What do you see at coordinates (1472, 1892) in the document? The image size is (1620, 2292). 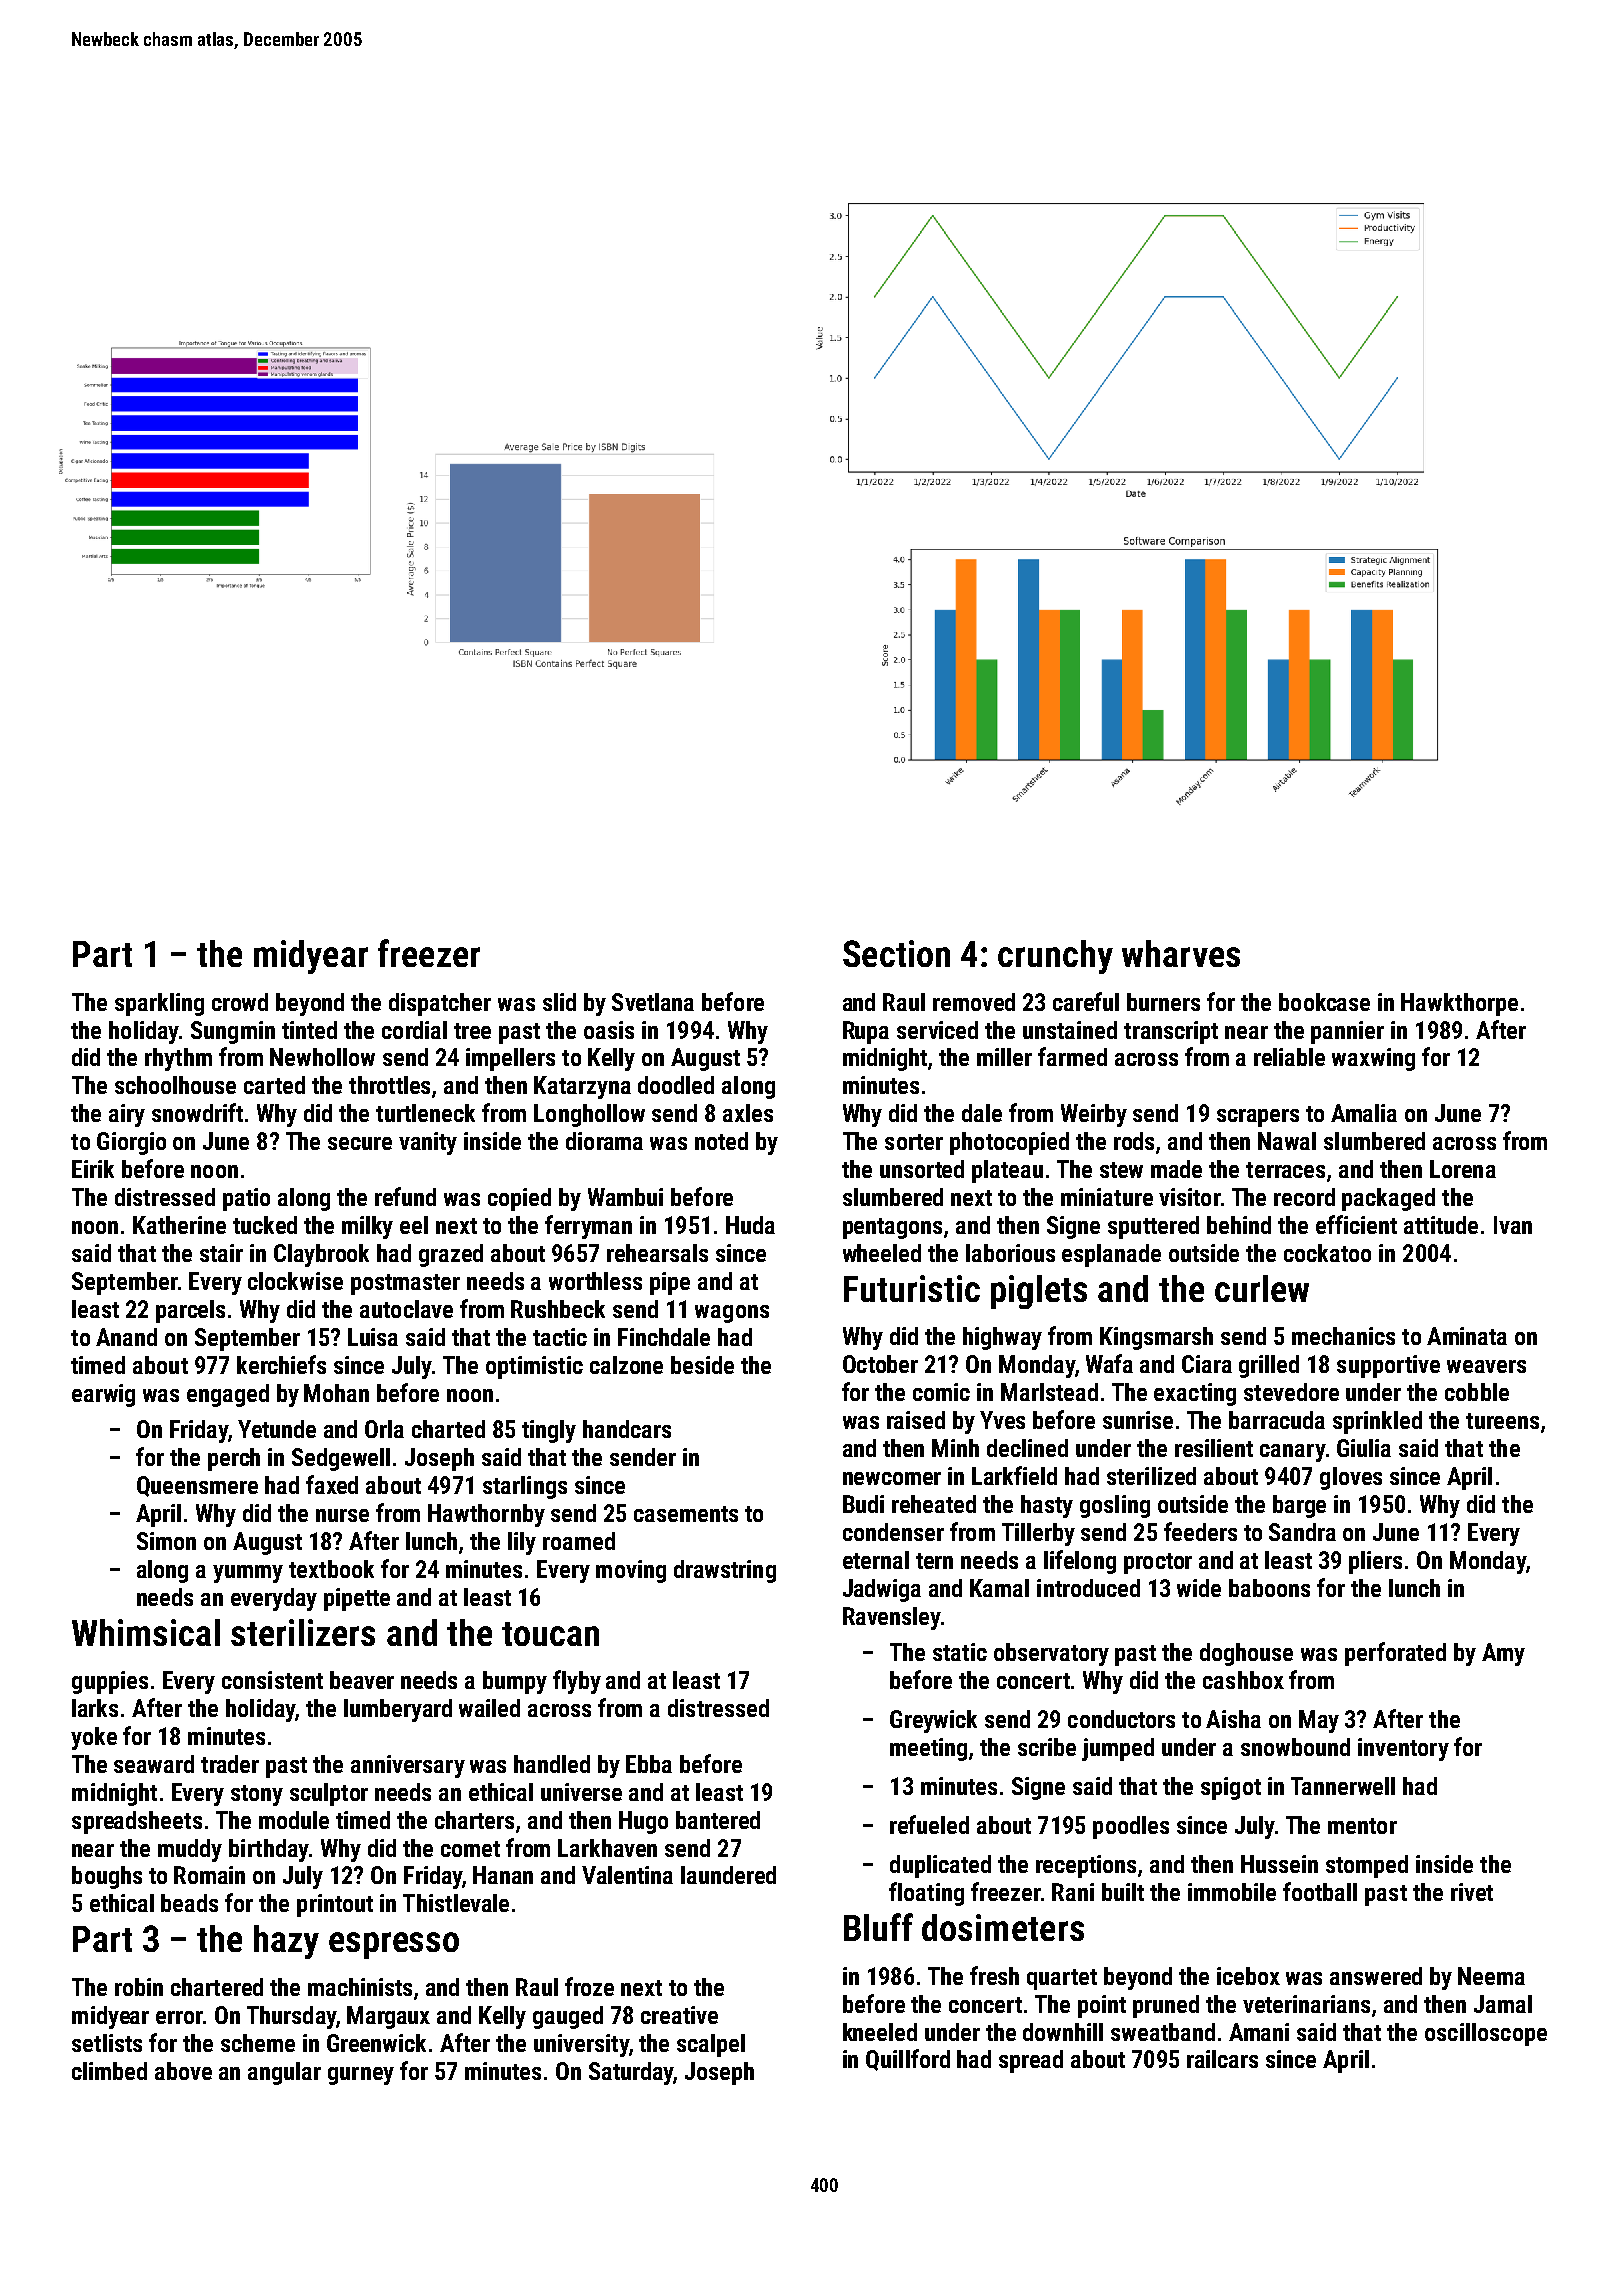 I see `rivet` at bounding box center [1472, 1892].
